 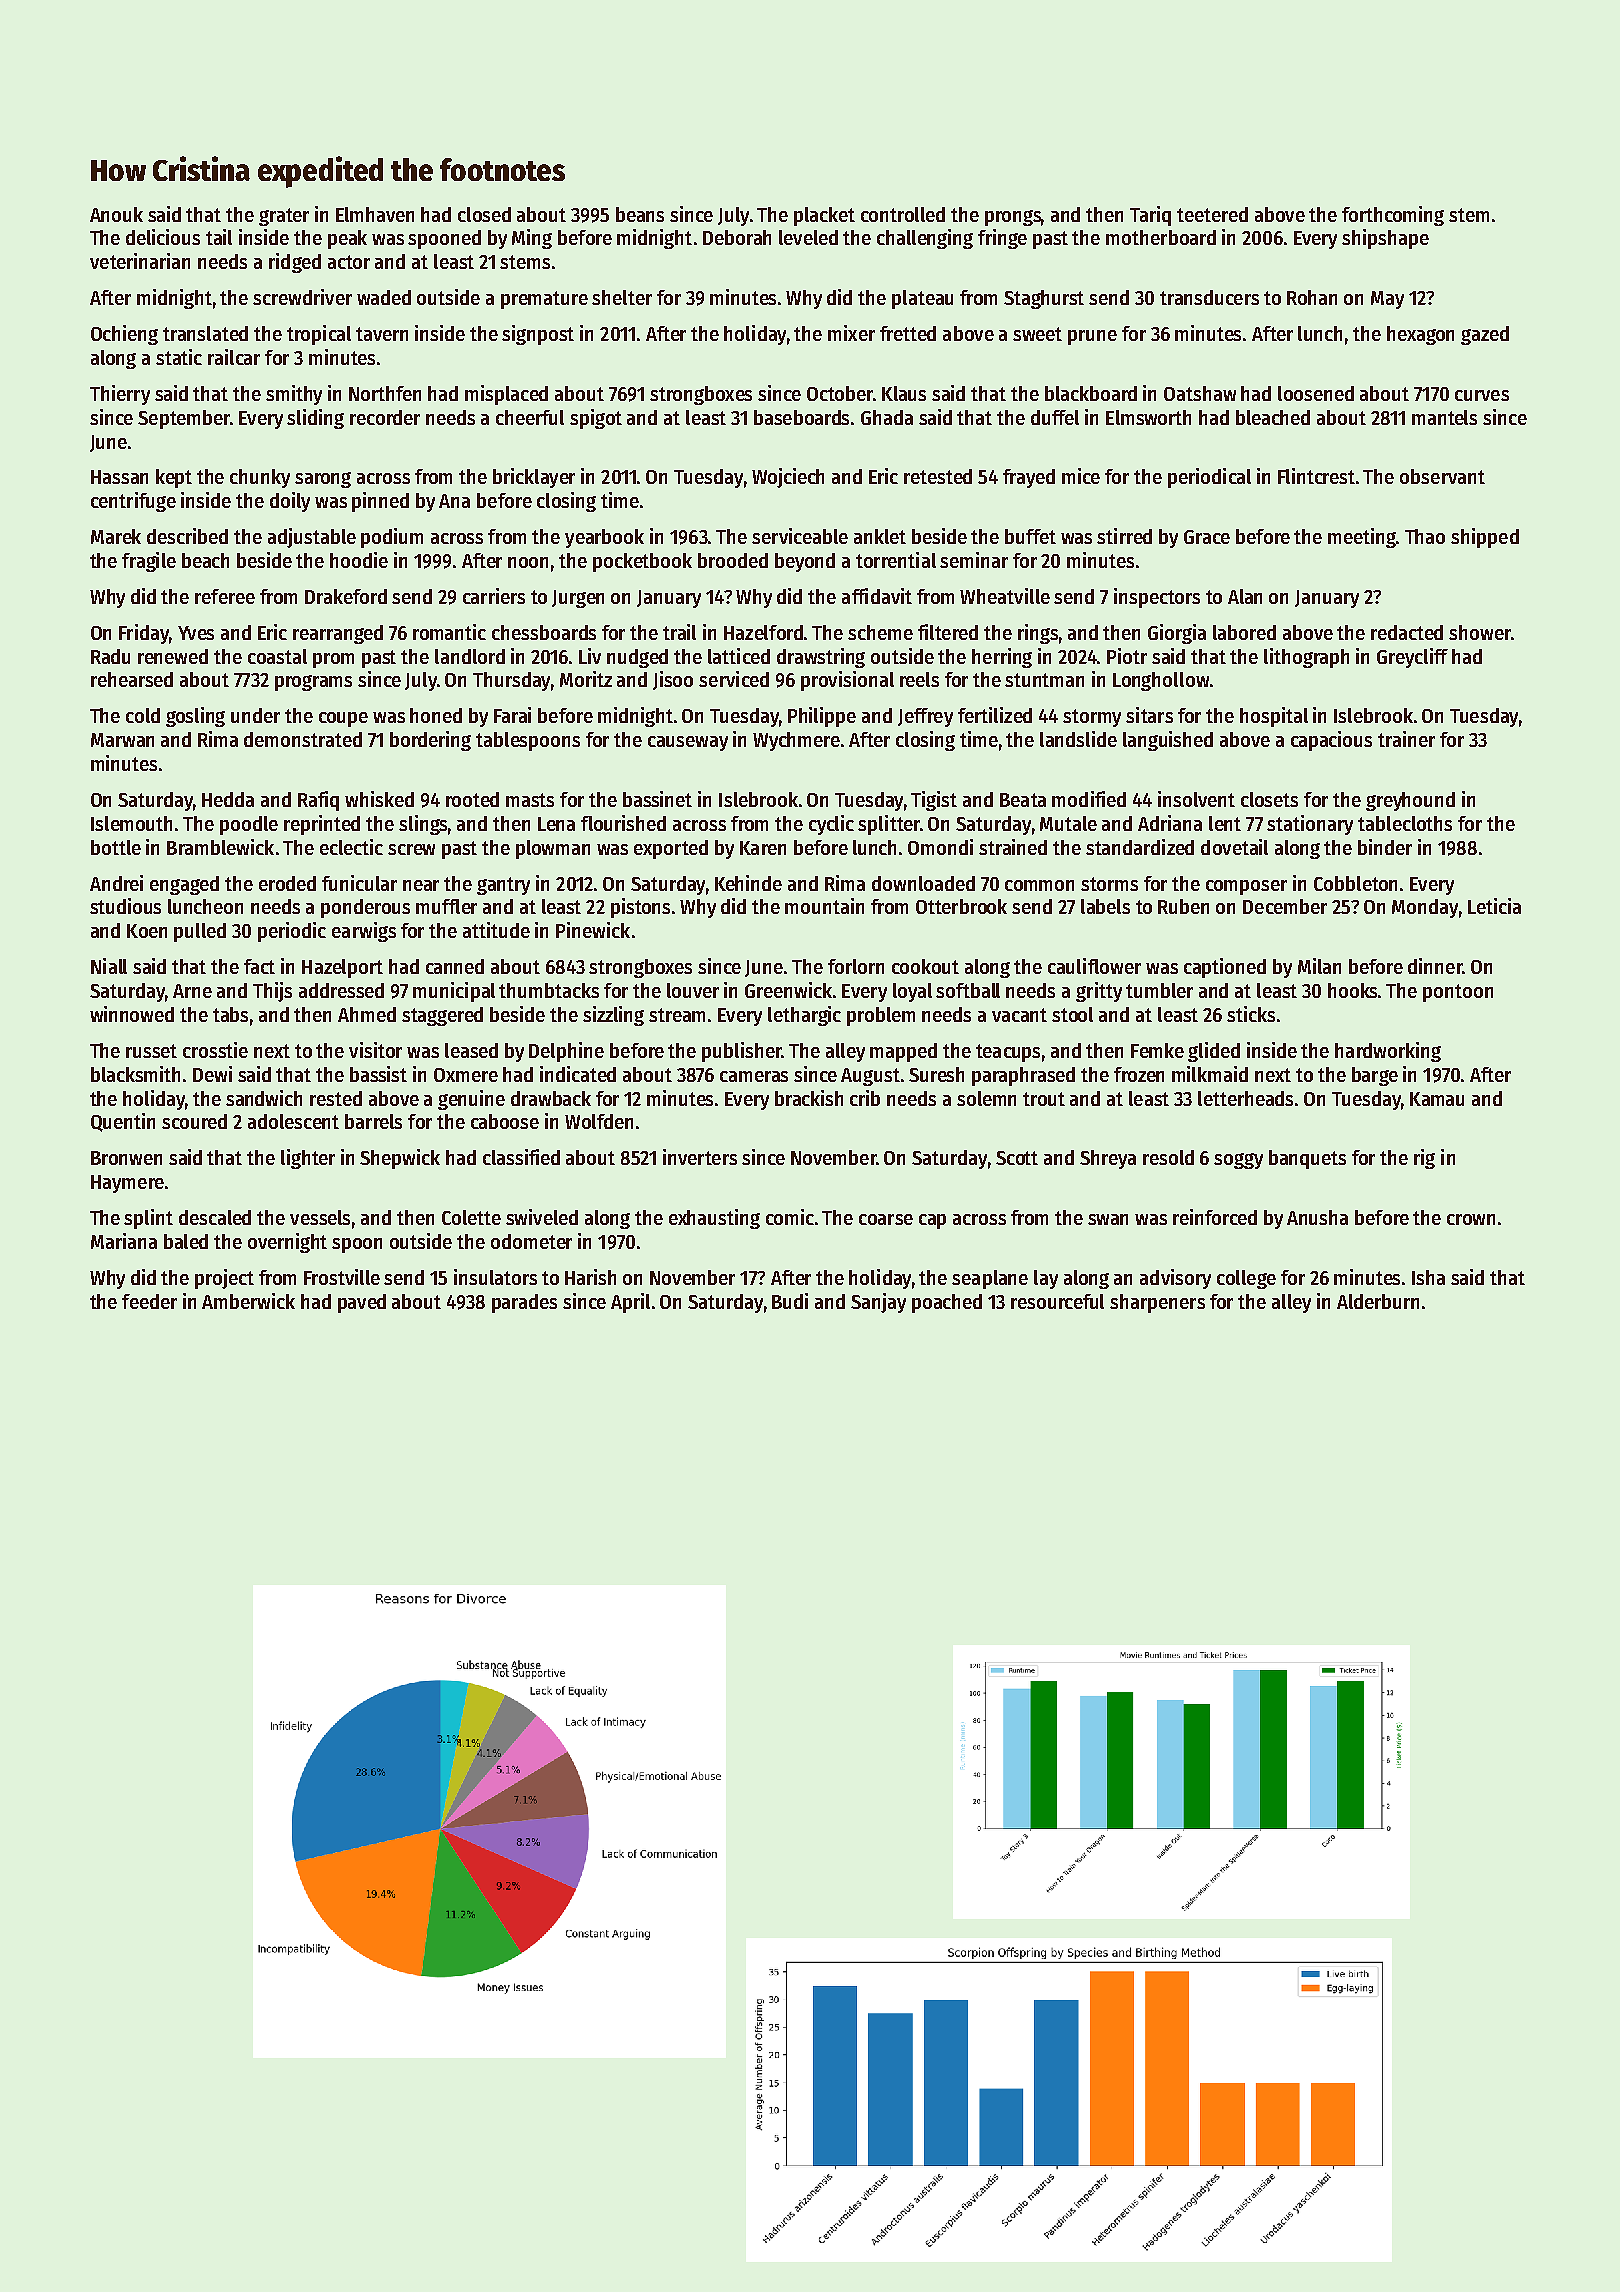 I want to click on winnowed, so click(x=132, y=1014).
